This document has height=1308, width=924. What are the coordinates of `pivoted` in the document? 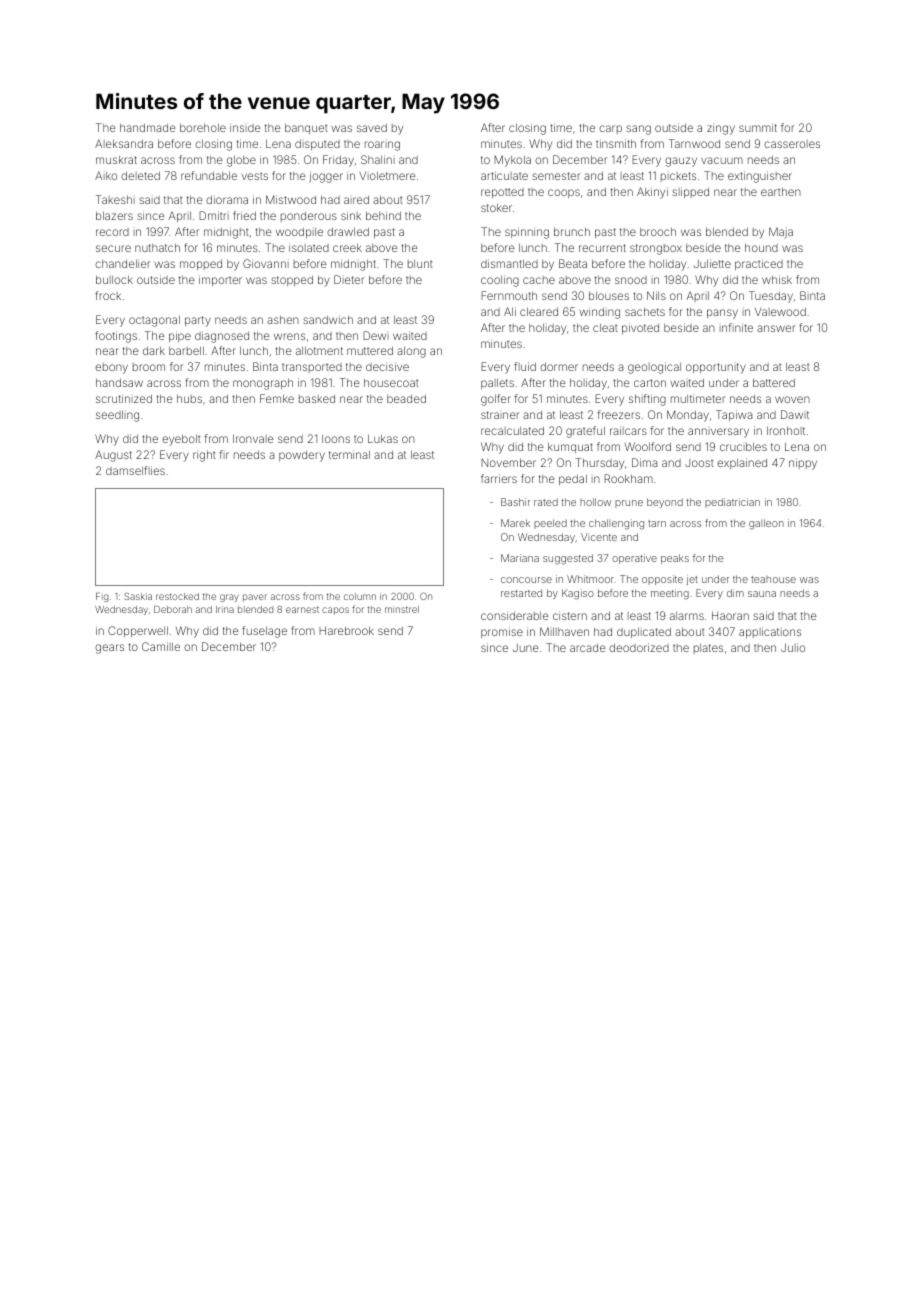 It's located at (640, 328).
